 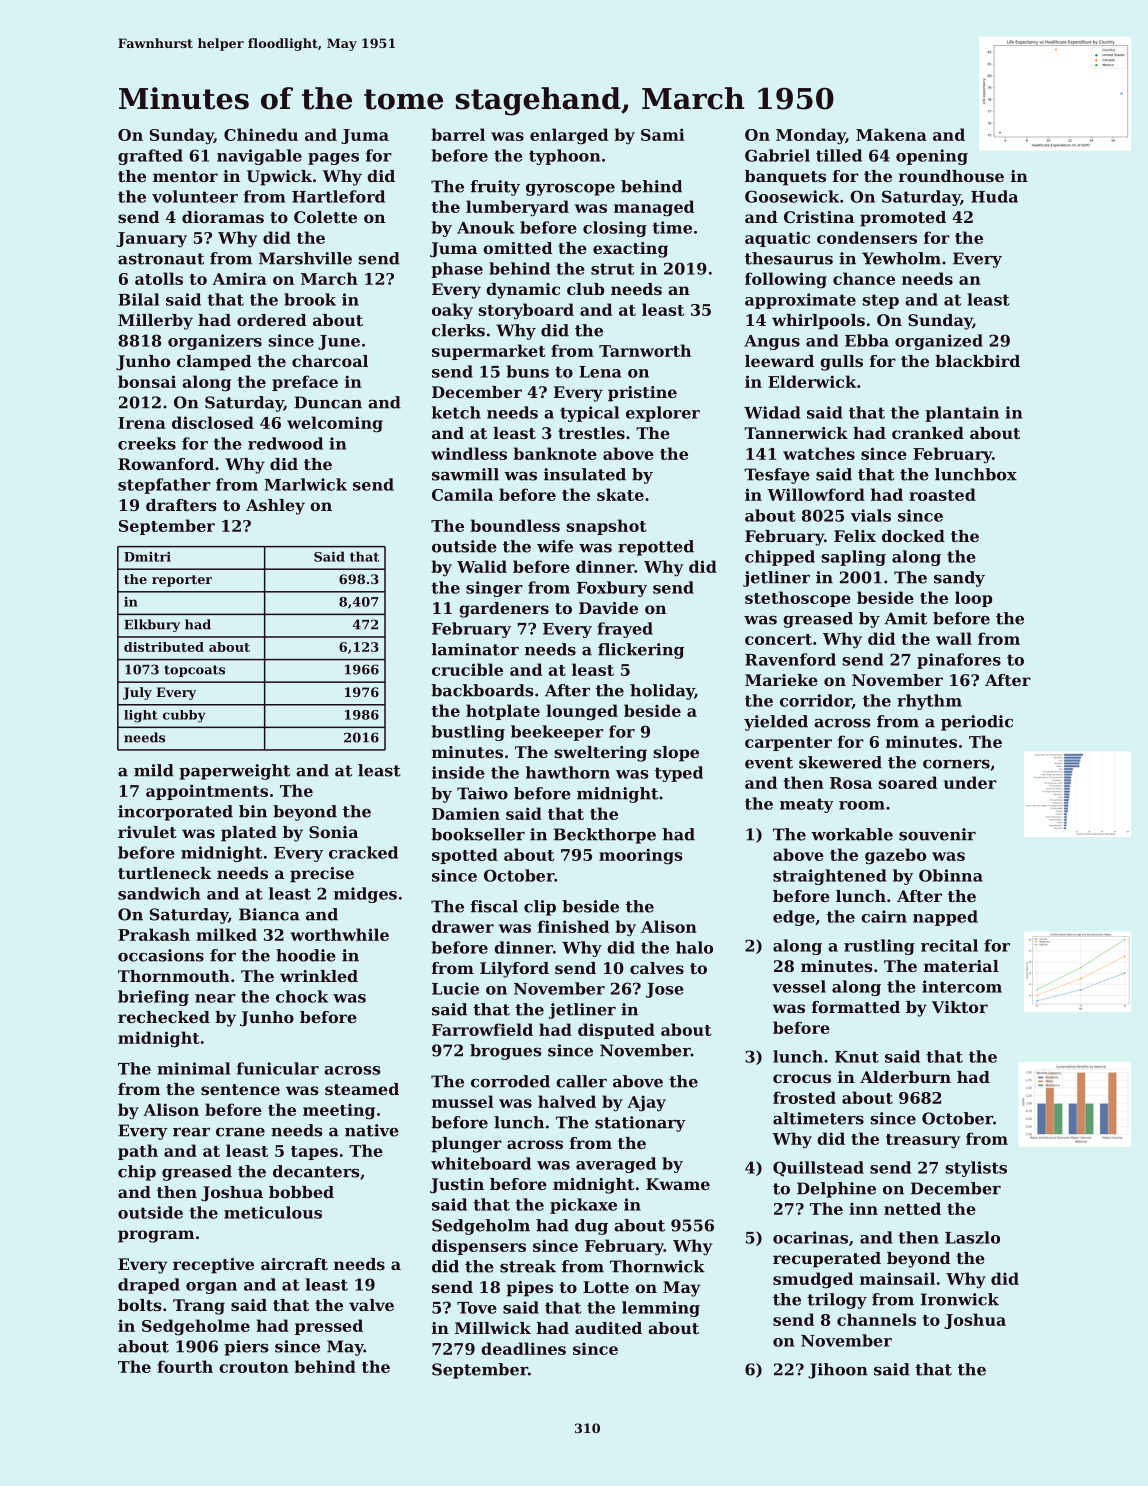 What do you see at coordinates (138, 299) in the image?
I see `Bilal` at bounding box center [138, 299].
